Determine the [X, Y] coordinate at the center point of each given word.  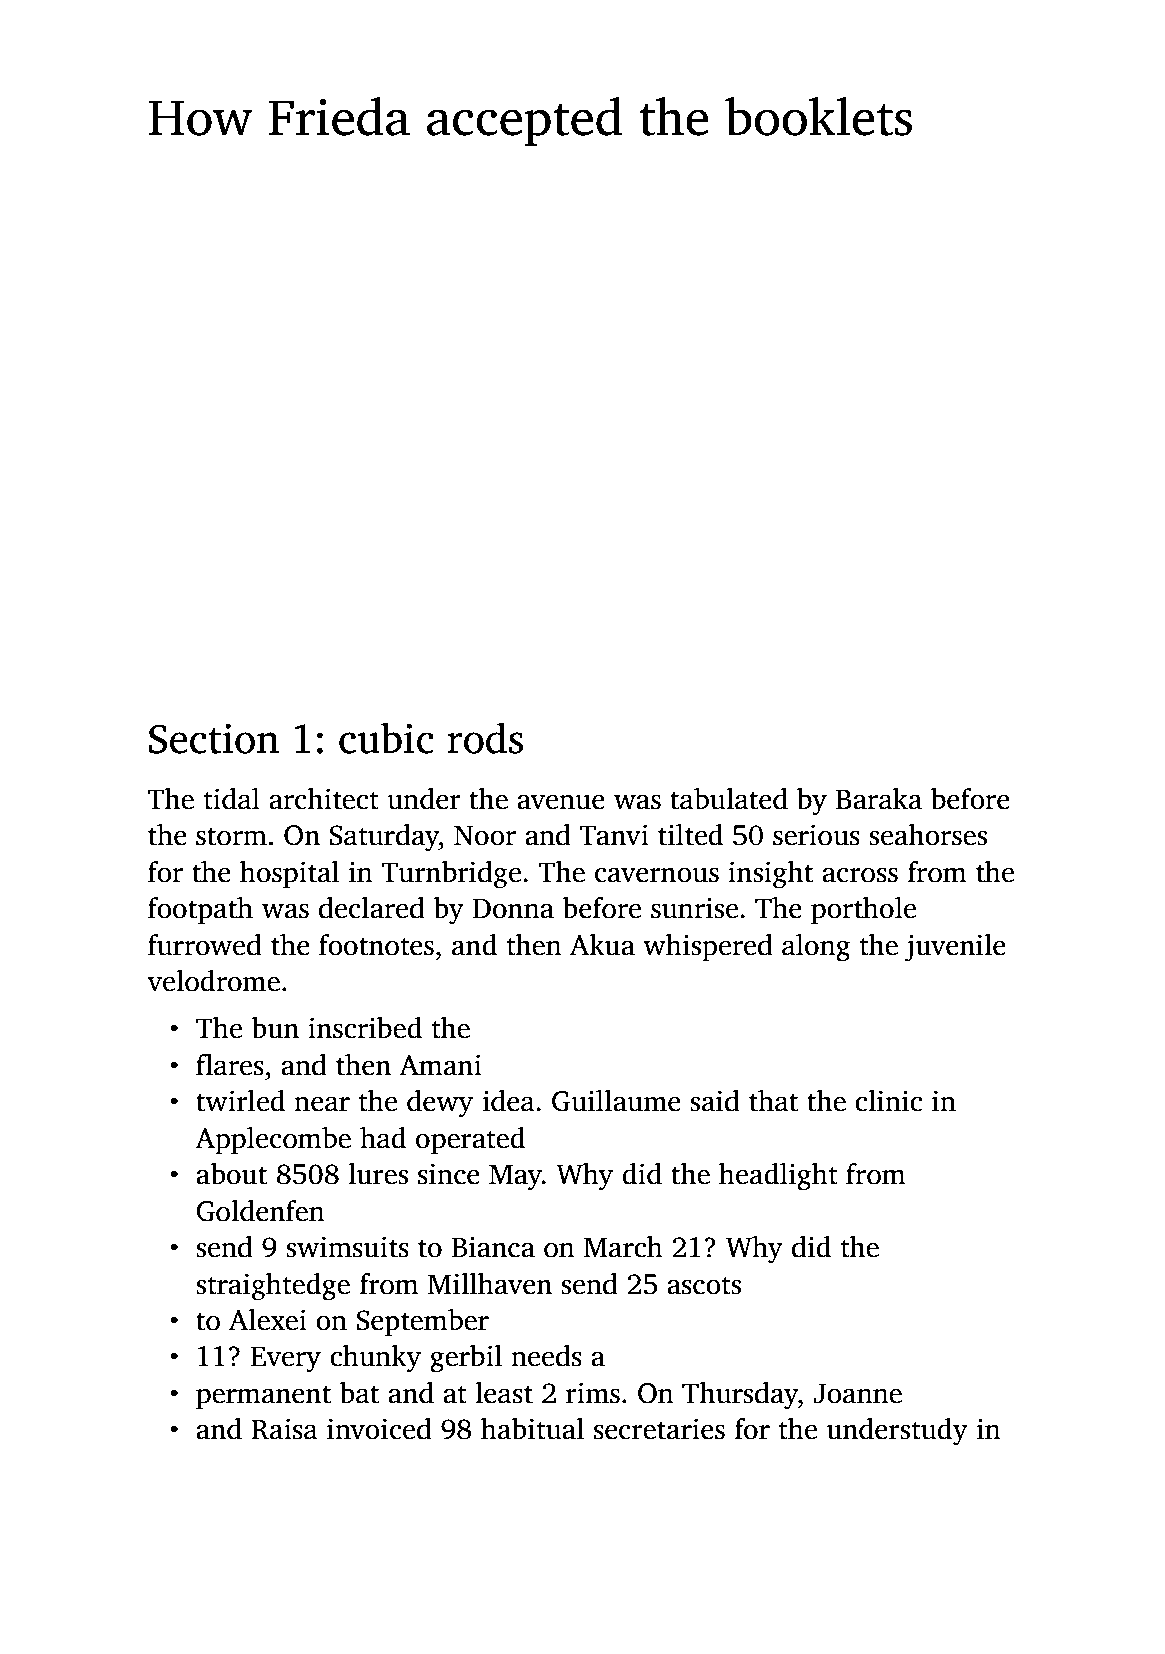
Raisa [284, 1429]
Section [214, 738]
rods [485, 738]
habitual [532, 1429]
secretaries [659, 1429]
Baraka [879, 799]
